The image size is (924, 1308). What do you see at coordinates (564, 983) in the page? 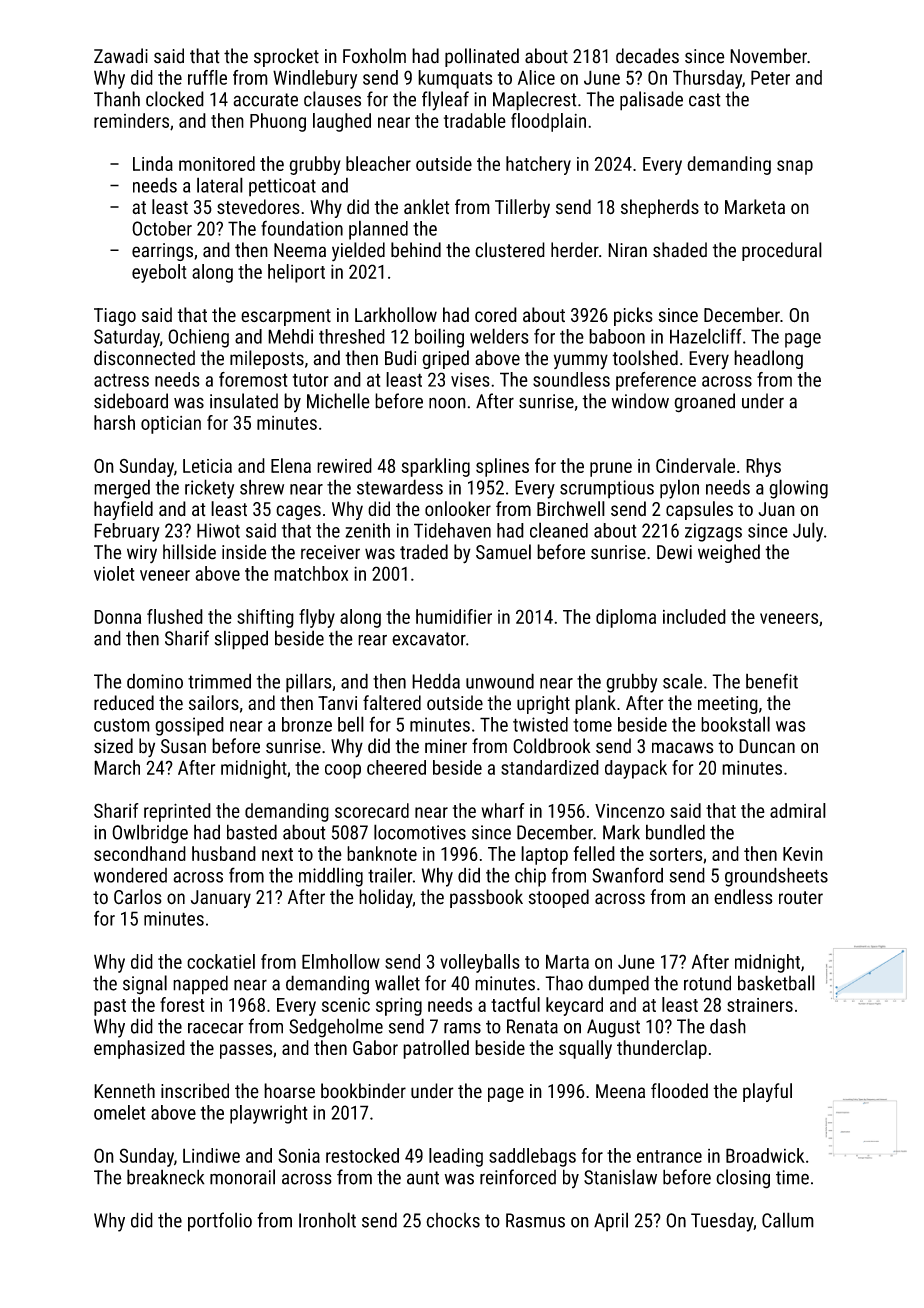
I see `Thao` at bounding box center [564, 983].
